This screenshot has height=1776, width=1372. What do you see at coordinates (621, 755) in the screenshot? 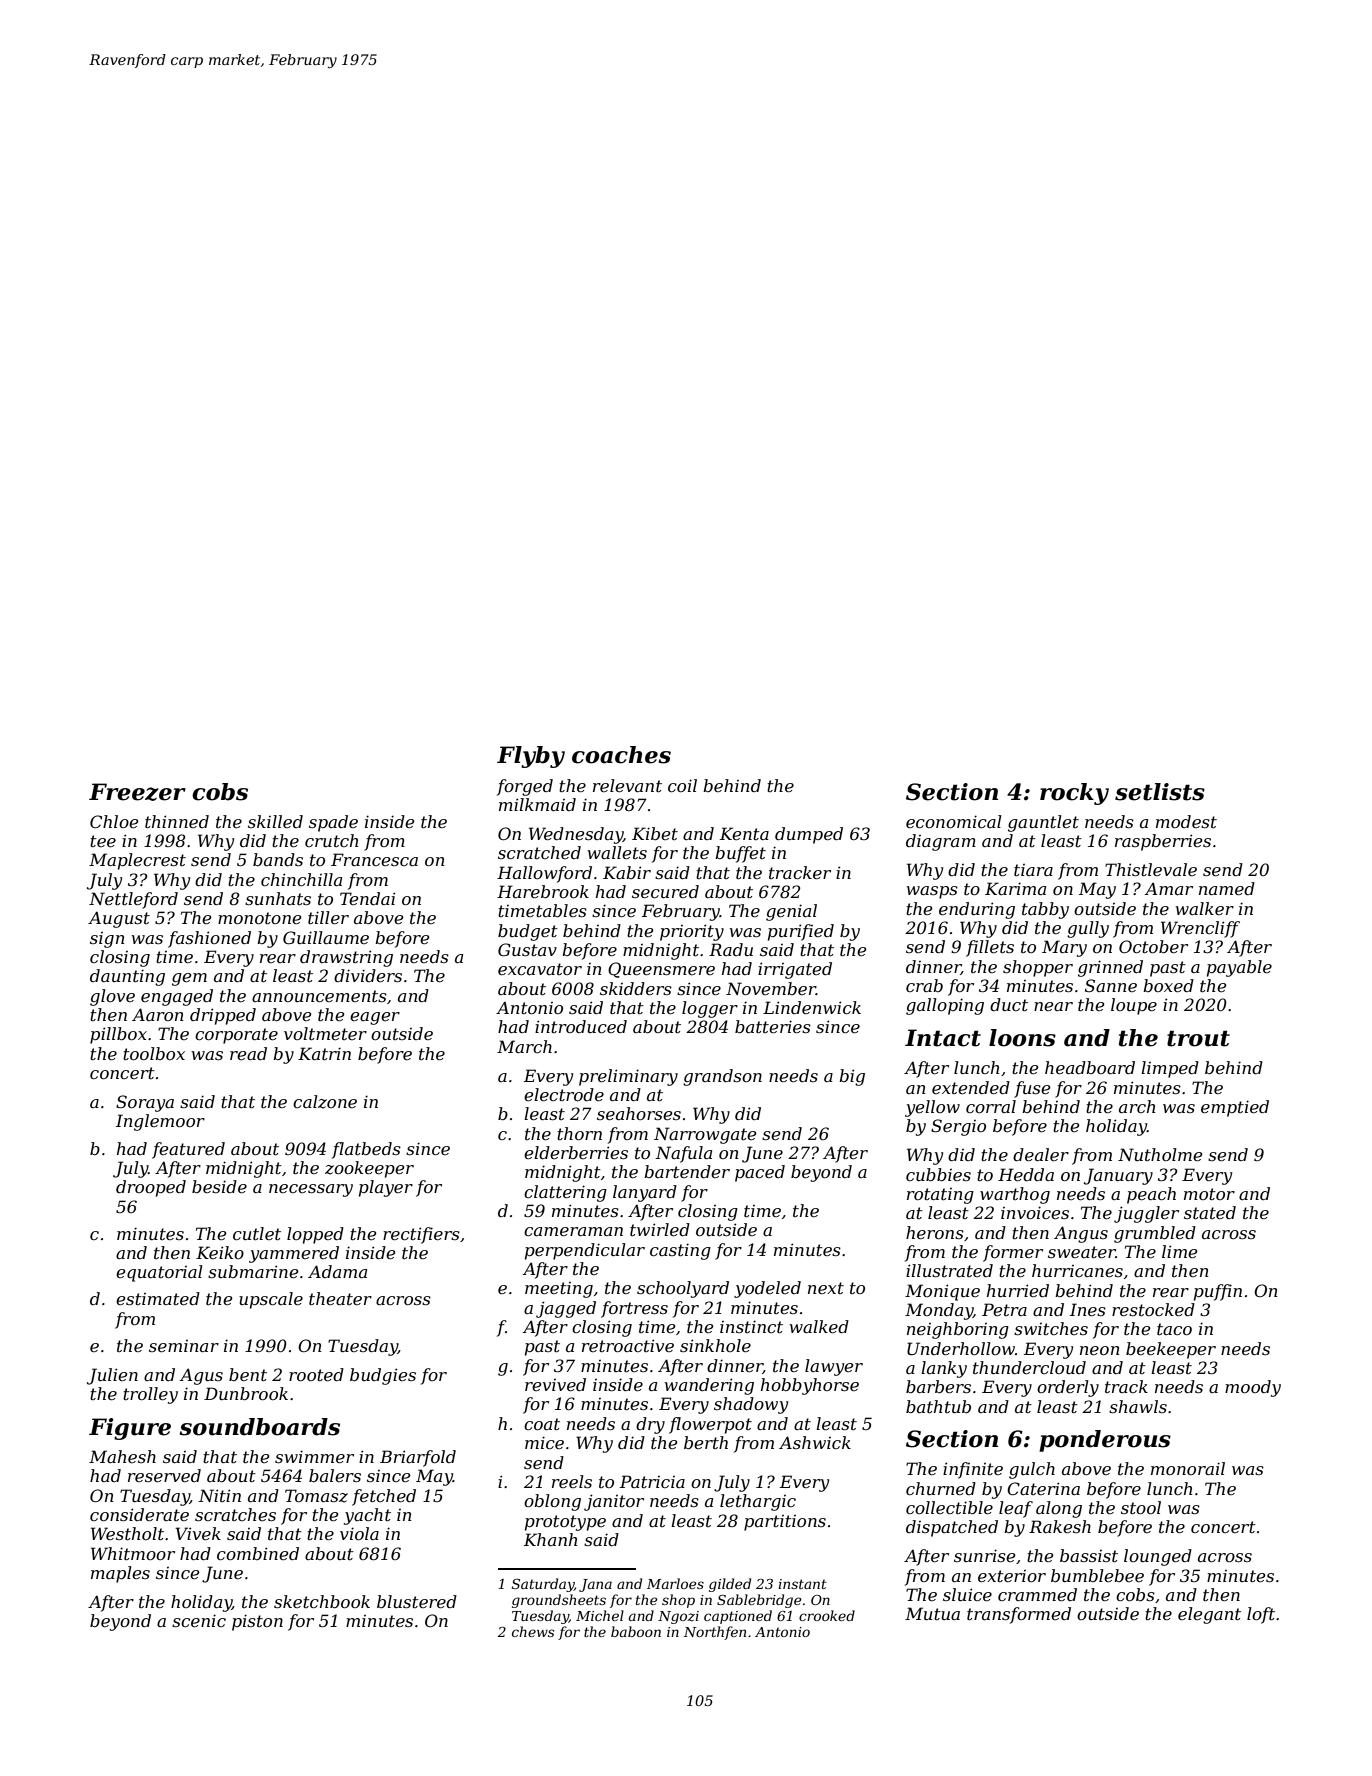
I see `coaches` at bounding box center [621, 755].
